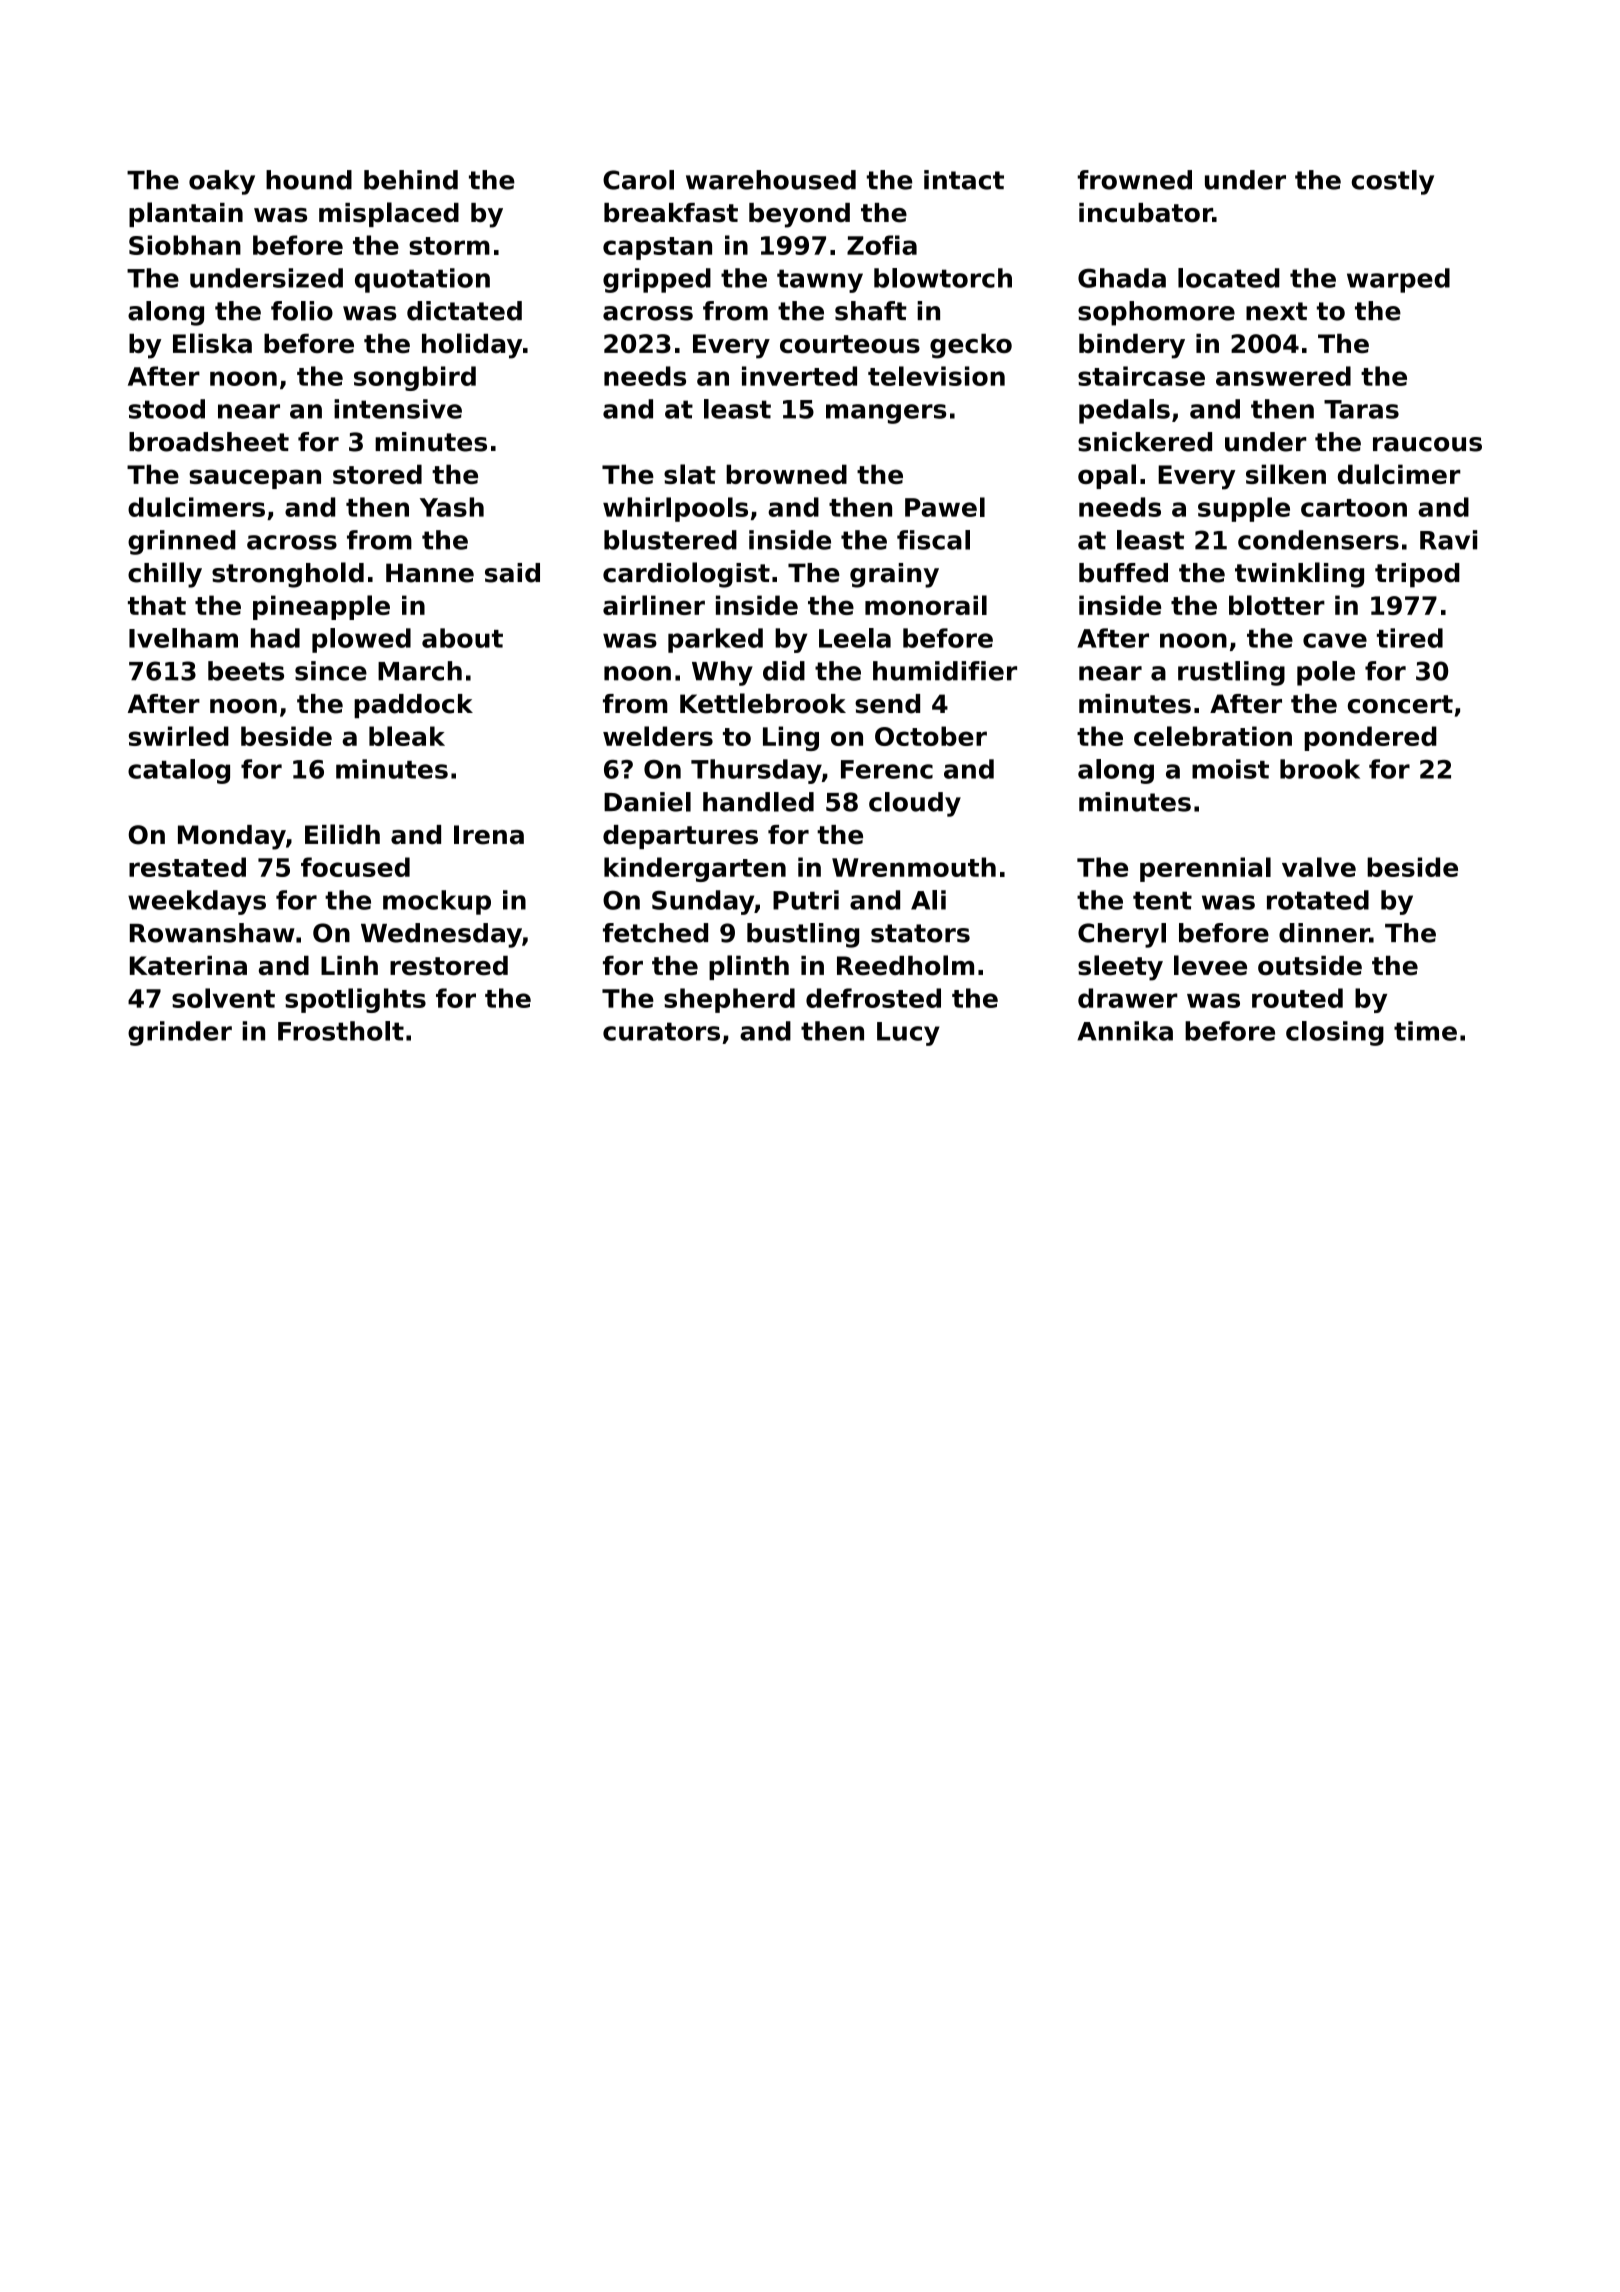 The image size is (1620, 2292). What do you see at coordinates (908, 1034) in the screenshot?
I see `Lucy` at bounding box center [908, 1034].
